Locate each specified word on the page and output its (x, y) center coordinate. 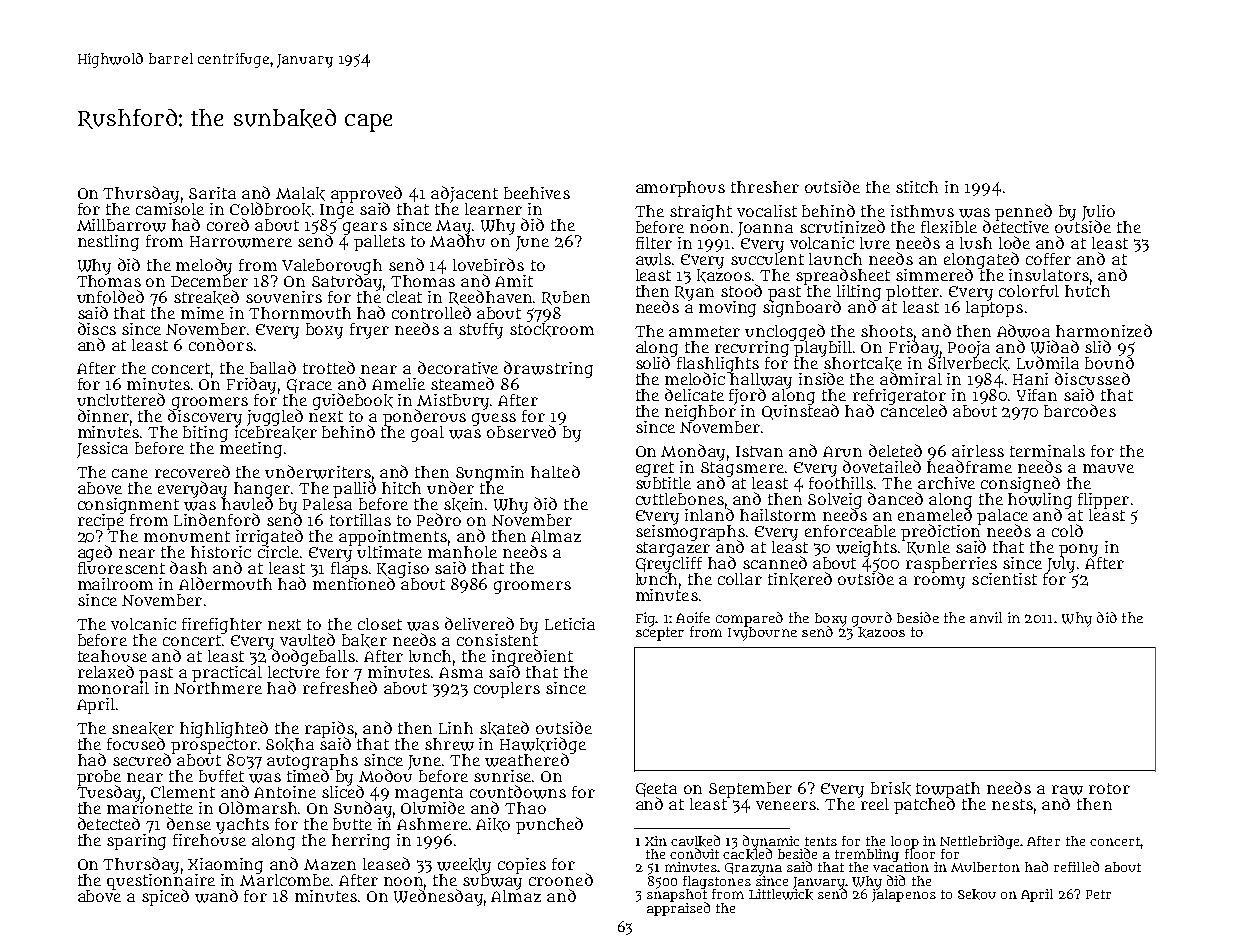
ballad (273, 367)
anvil (986, 617)
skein (463, 505)
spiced (165, 897)
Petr (1098, 894)
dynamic (771, 842)
